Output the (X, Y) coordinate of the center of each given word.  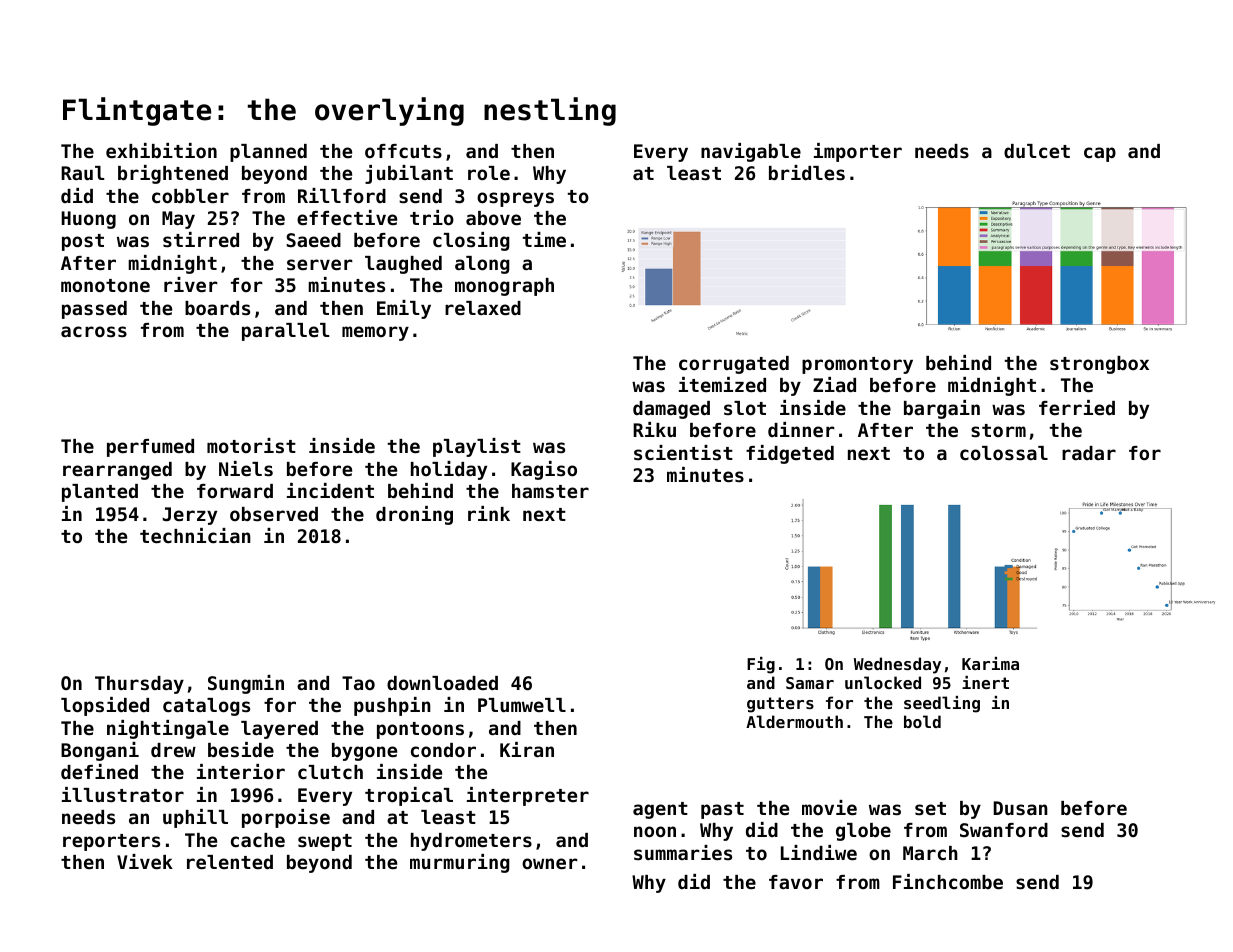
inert (985, 682)
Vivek (145, 861)
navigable (751, 152)
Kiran (527, 749)
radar (1089, 453)
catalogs (206, 707)
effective (347, 217)
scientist (683, 452)
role (489, 173)
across (94, 332)
